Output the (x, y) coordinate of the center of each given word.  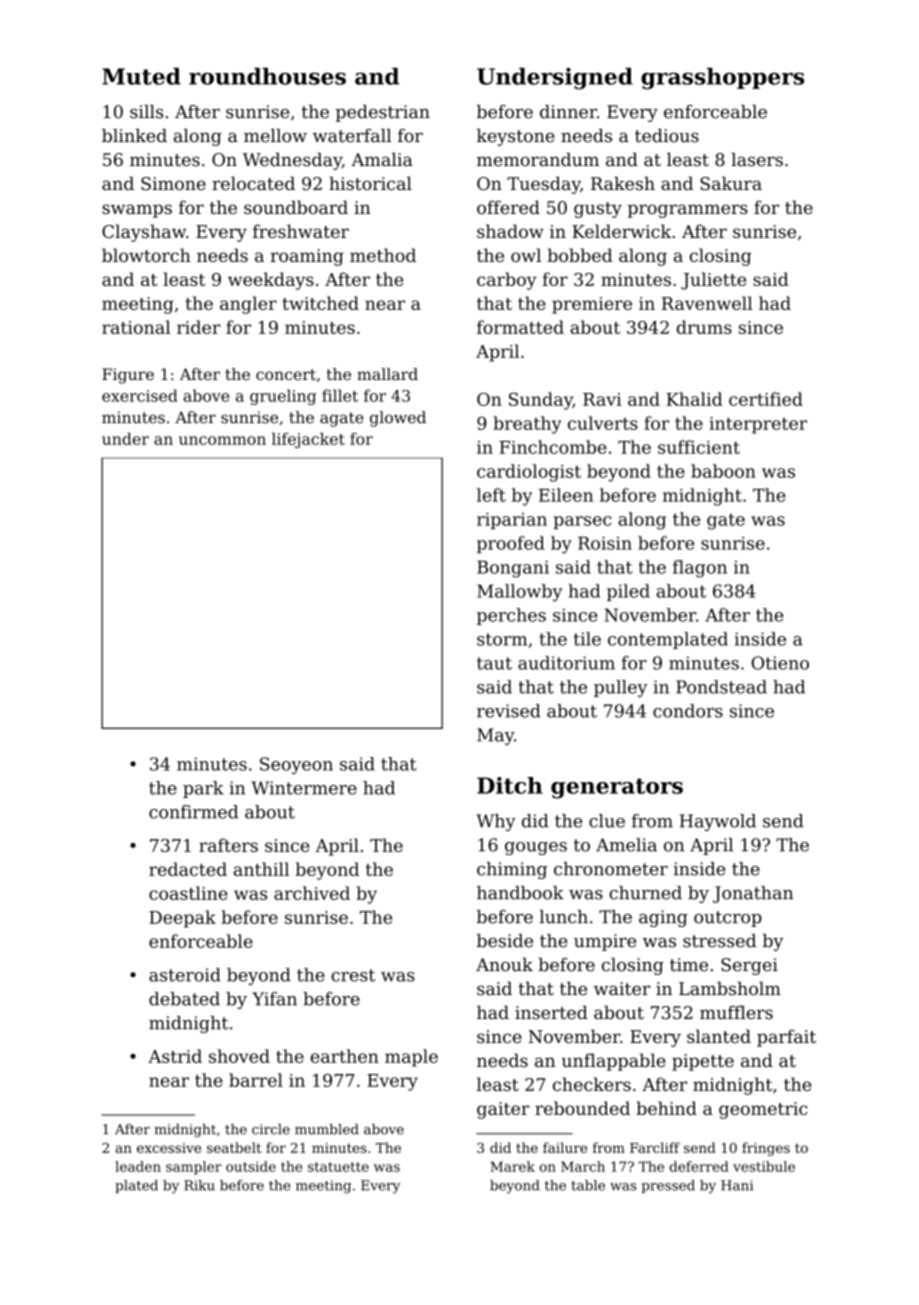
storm (502, 639)
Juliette (713, 281)
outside (251, 1166)
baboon (723, 471)
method (383, 255)
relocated (253, 183)
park (203, 789)
